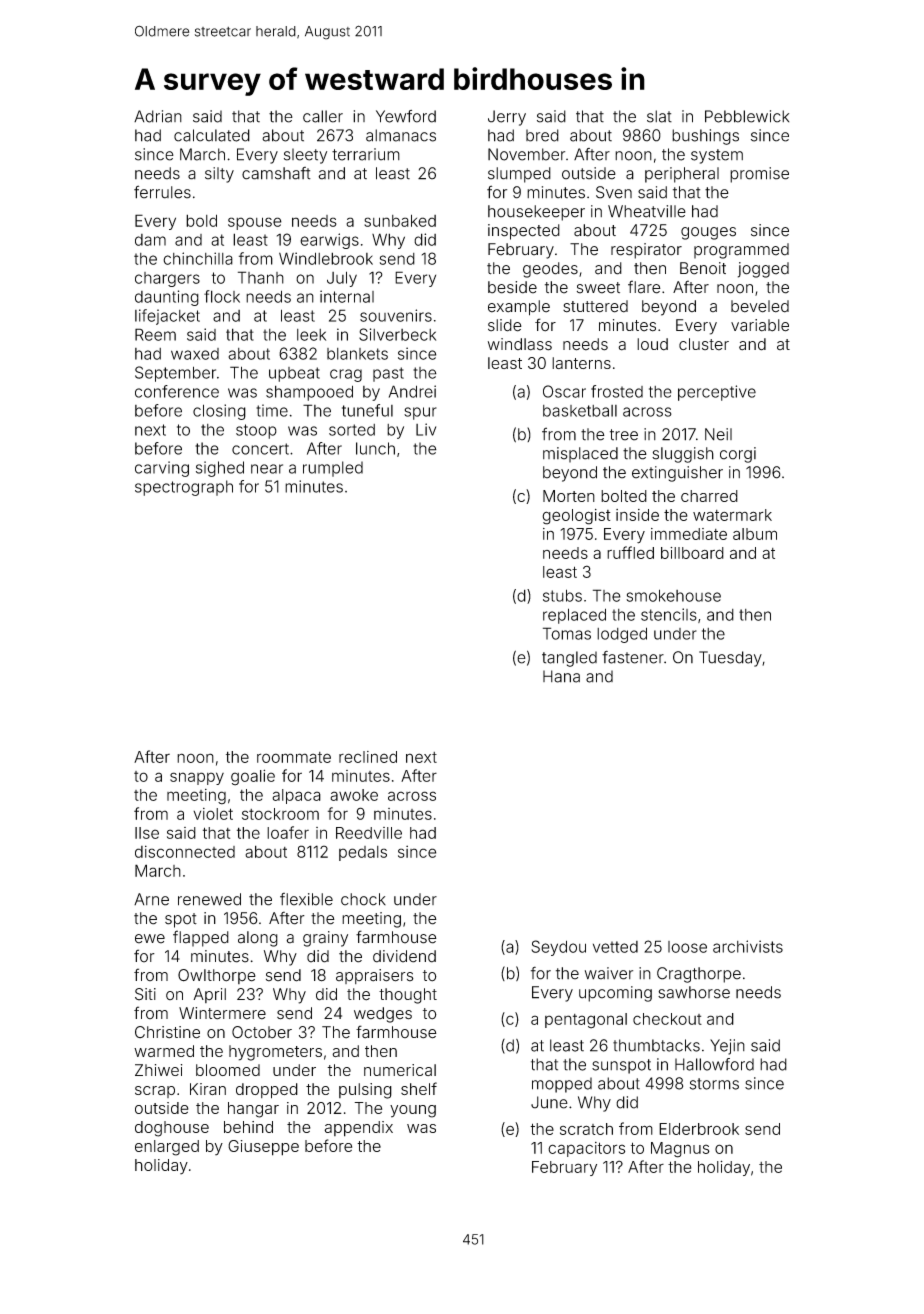 The width and height of the screenshot is (924, 1314). Describe the element at coordinates (763, 270) in the screenshot. I see `jogged` at that location.
